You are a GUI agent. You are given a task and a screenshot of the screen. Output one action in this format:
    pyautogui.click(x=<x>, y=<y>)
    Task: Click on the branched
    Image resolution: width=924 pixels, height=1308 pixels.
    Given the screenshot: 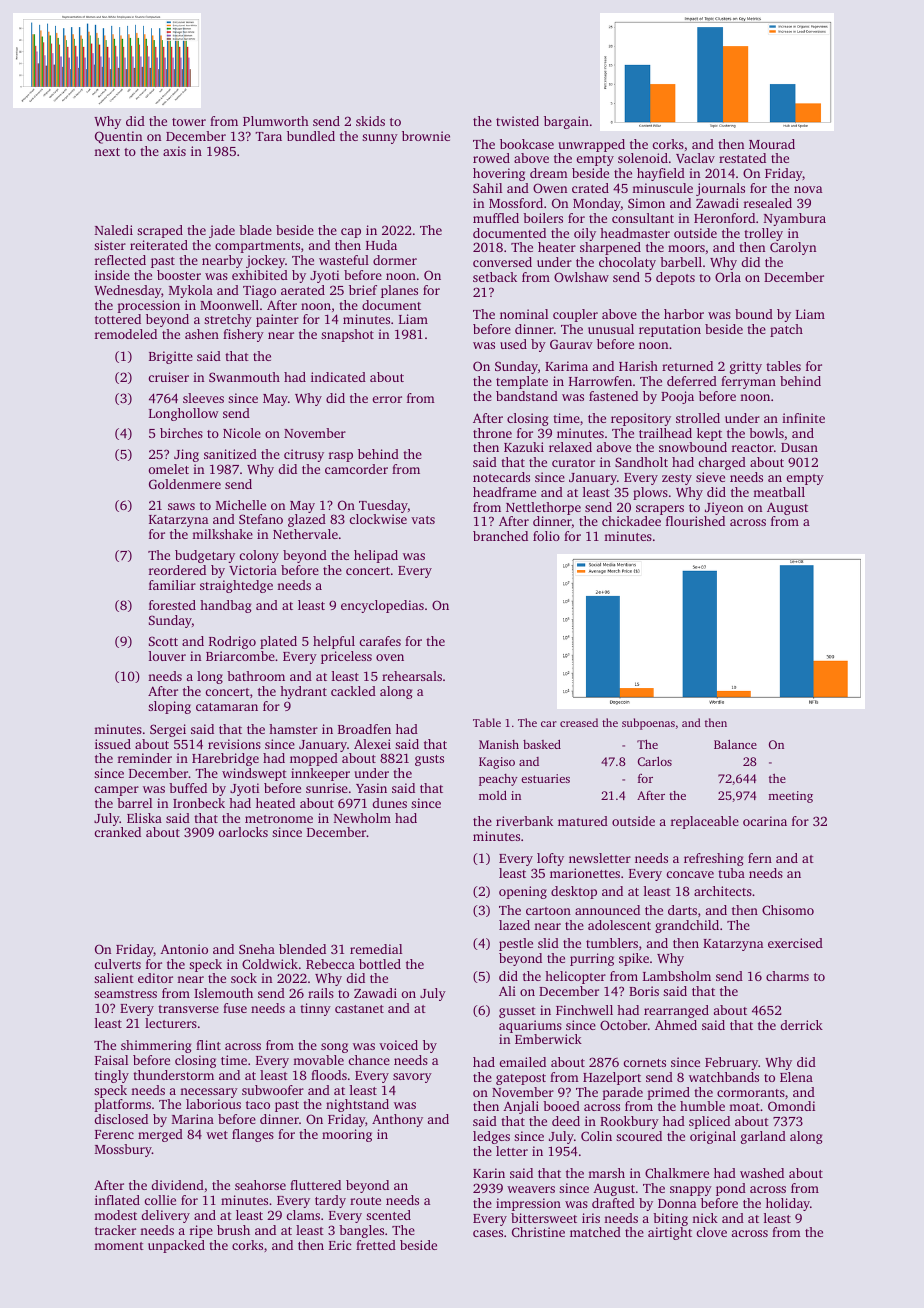 What is the action you would take?
    pyautogui.click(x=500, y=536)
